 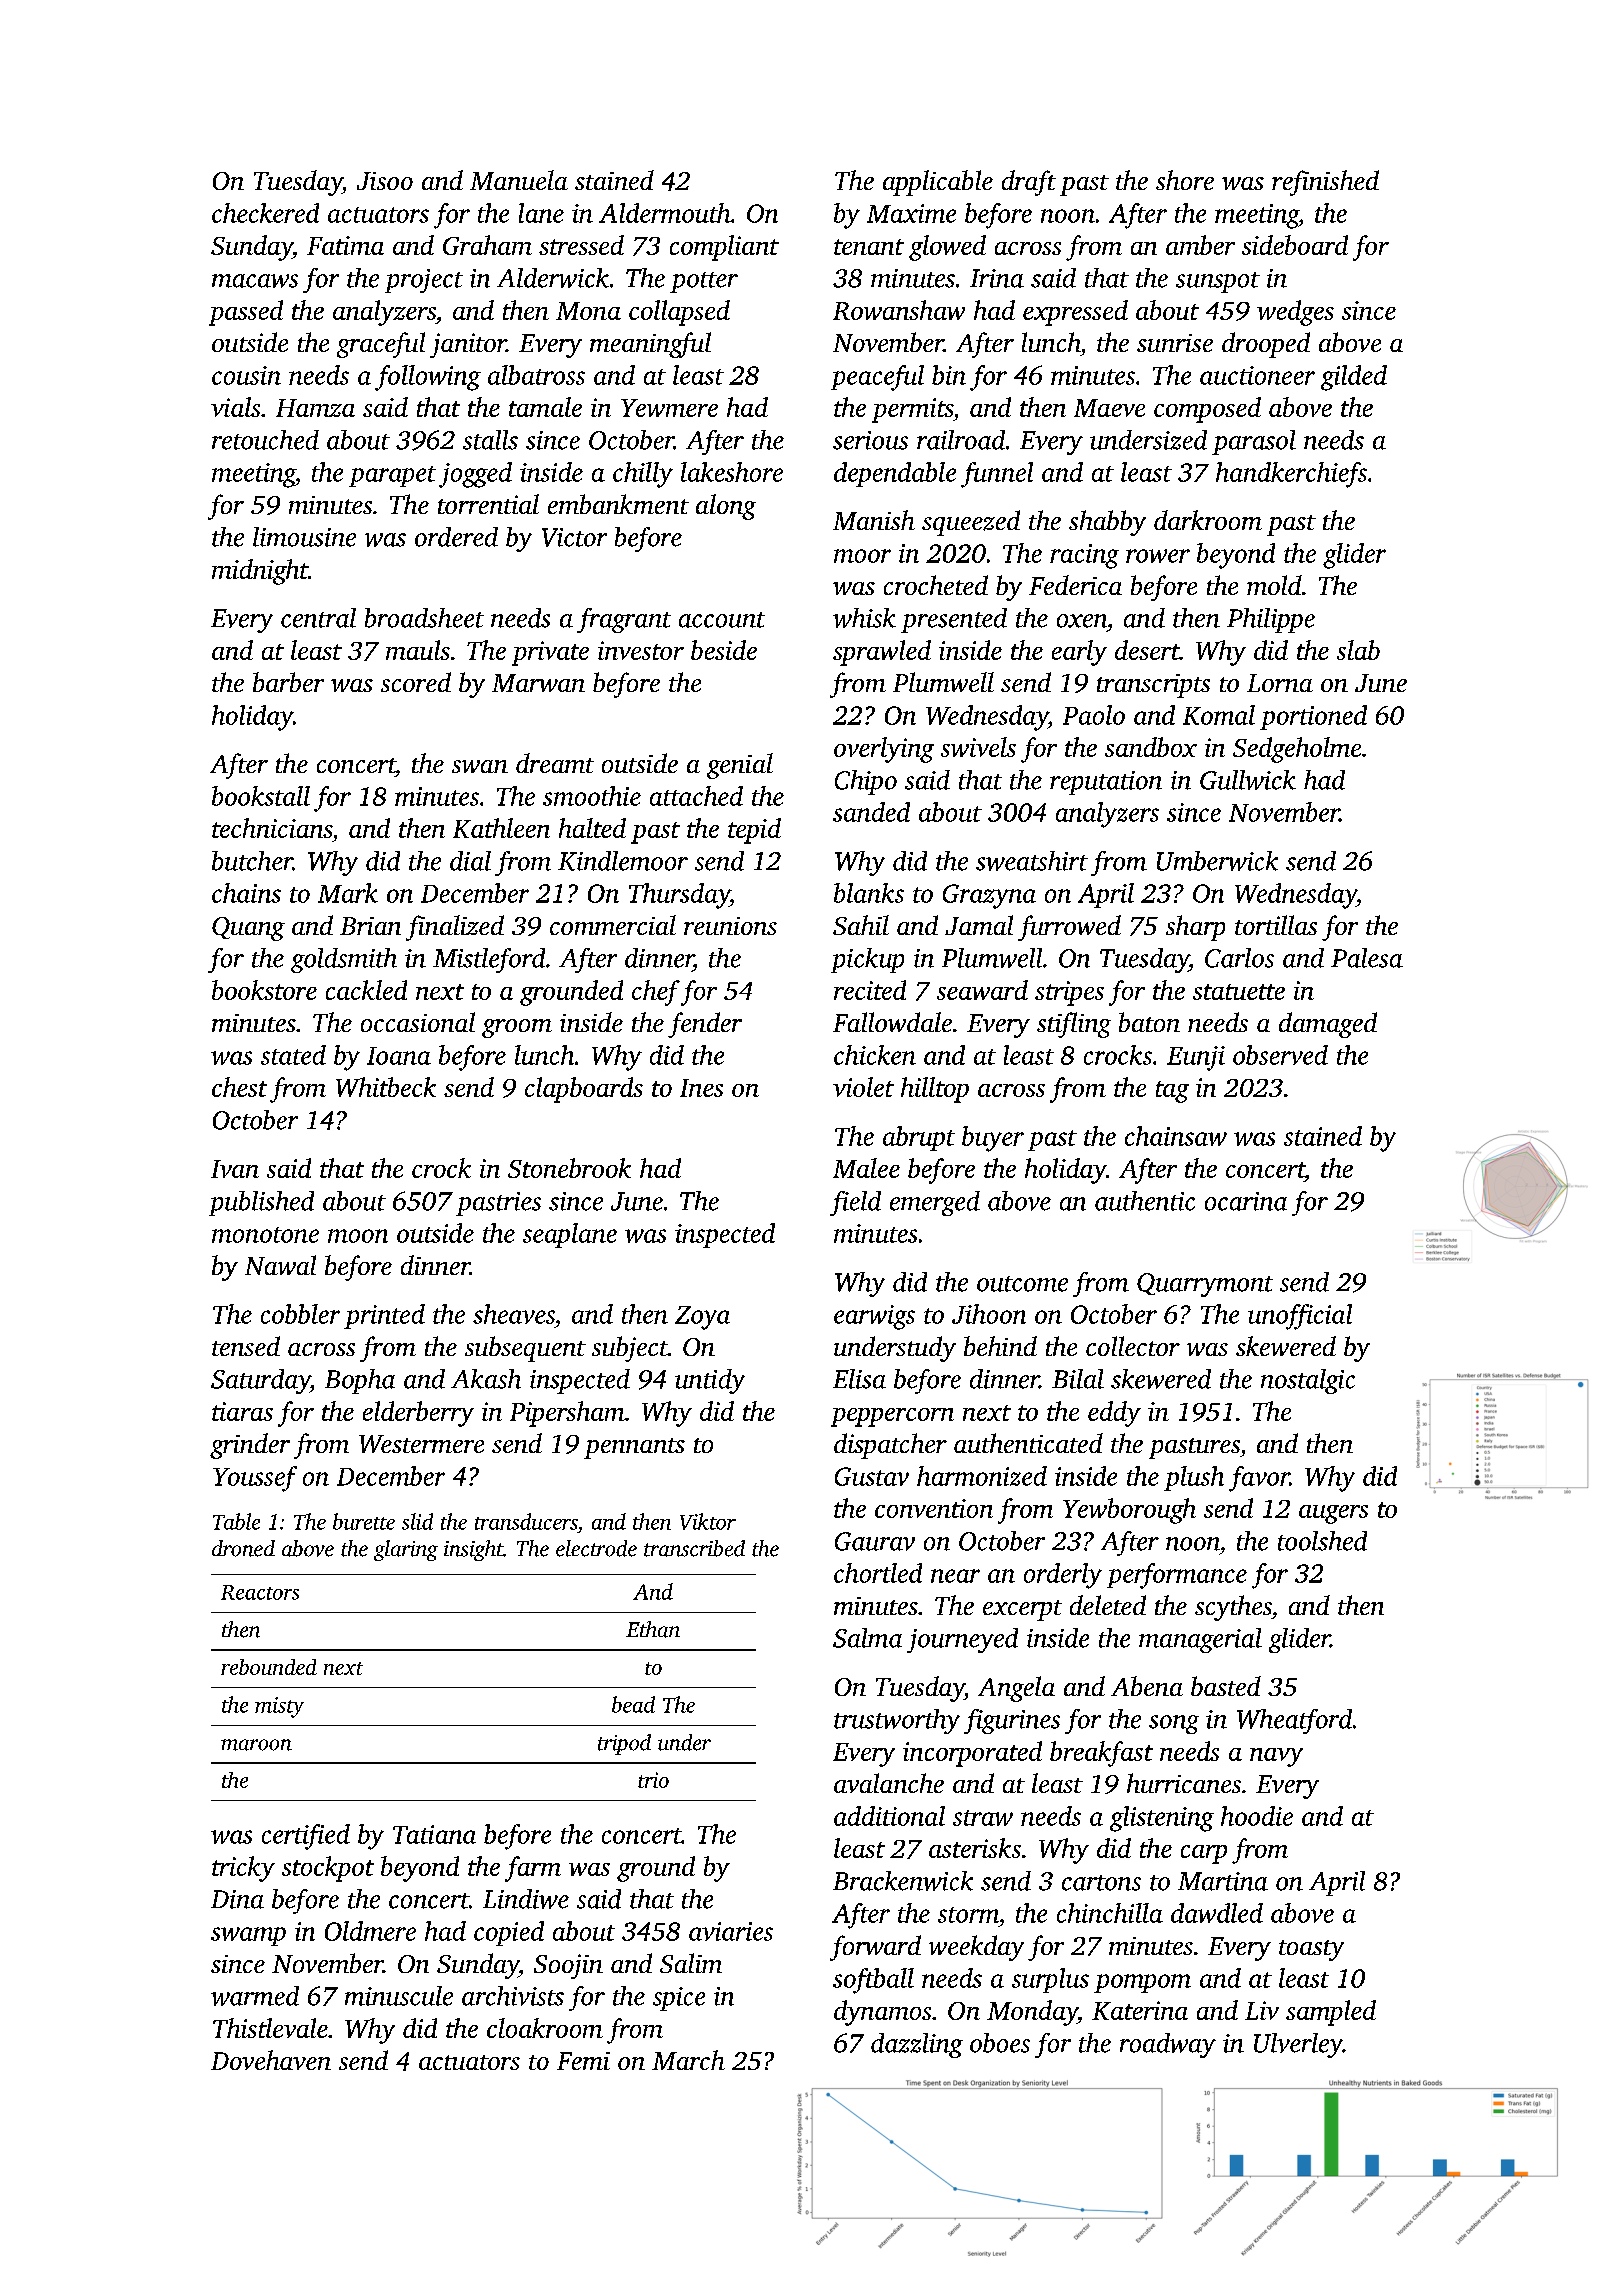 What do you see at coordinates (385, 181) in the screenshot?
I see `Jisoo` at bounding box center [385, 181].
